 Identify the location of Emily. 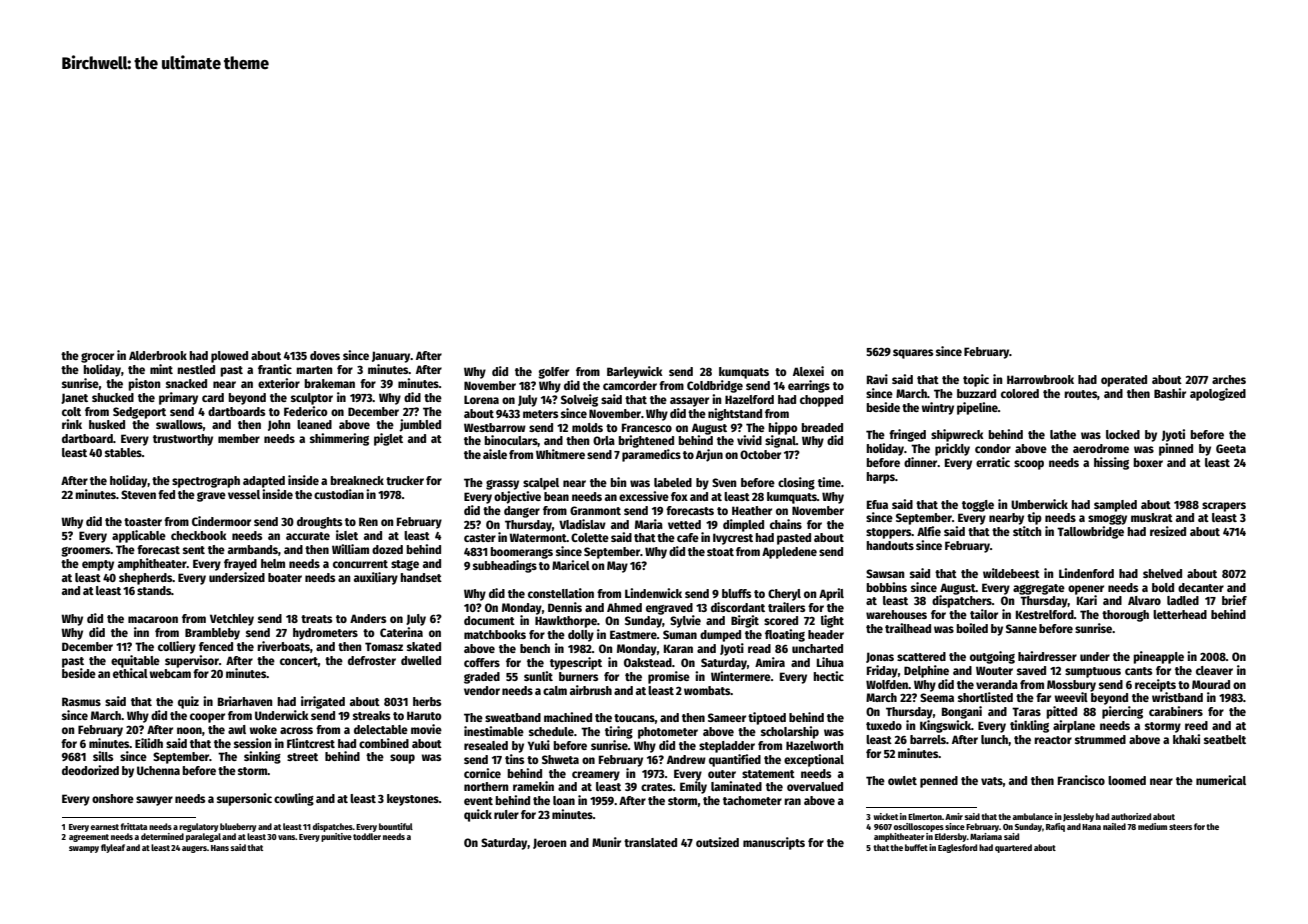
(693, 787).
